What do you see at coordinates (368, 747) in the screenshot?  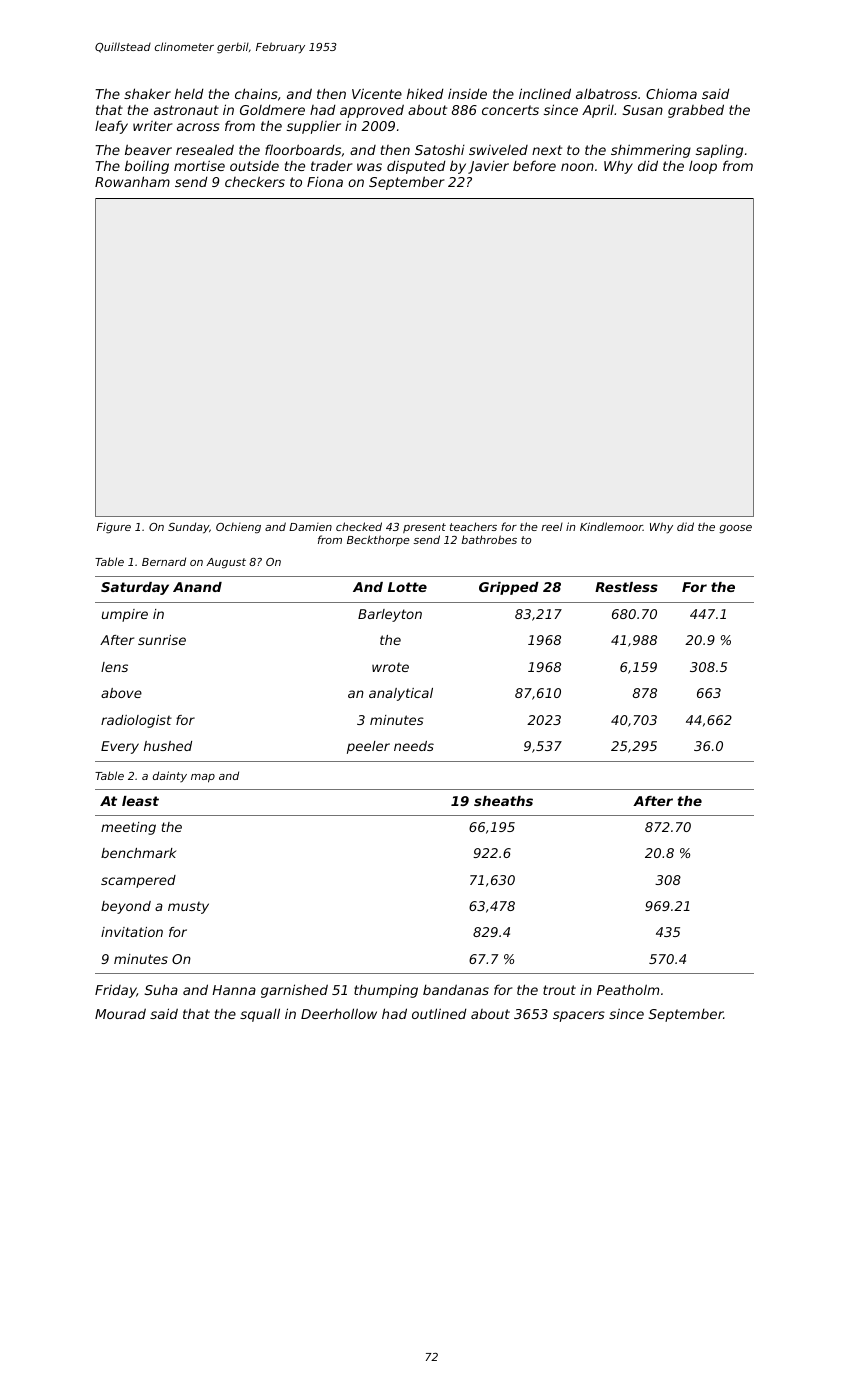 I see `peeler` at bounding box center [368, 747].
